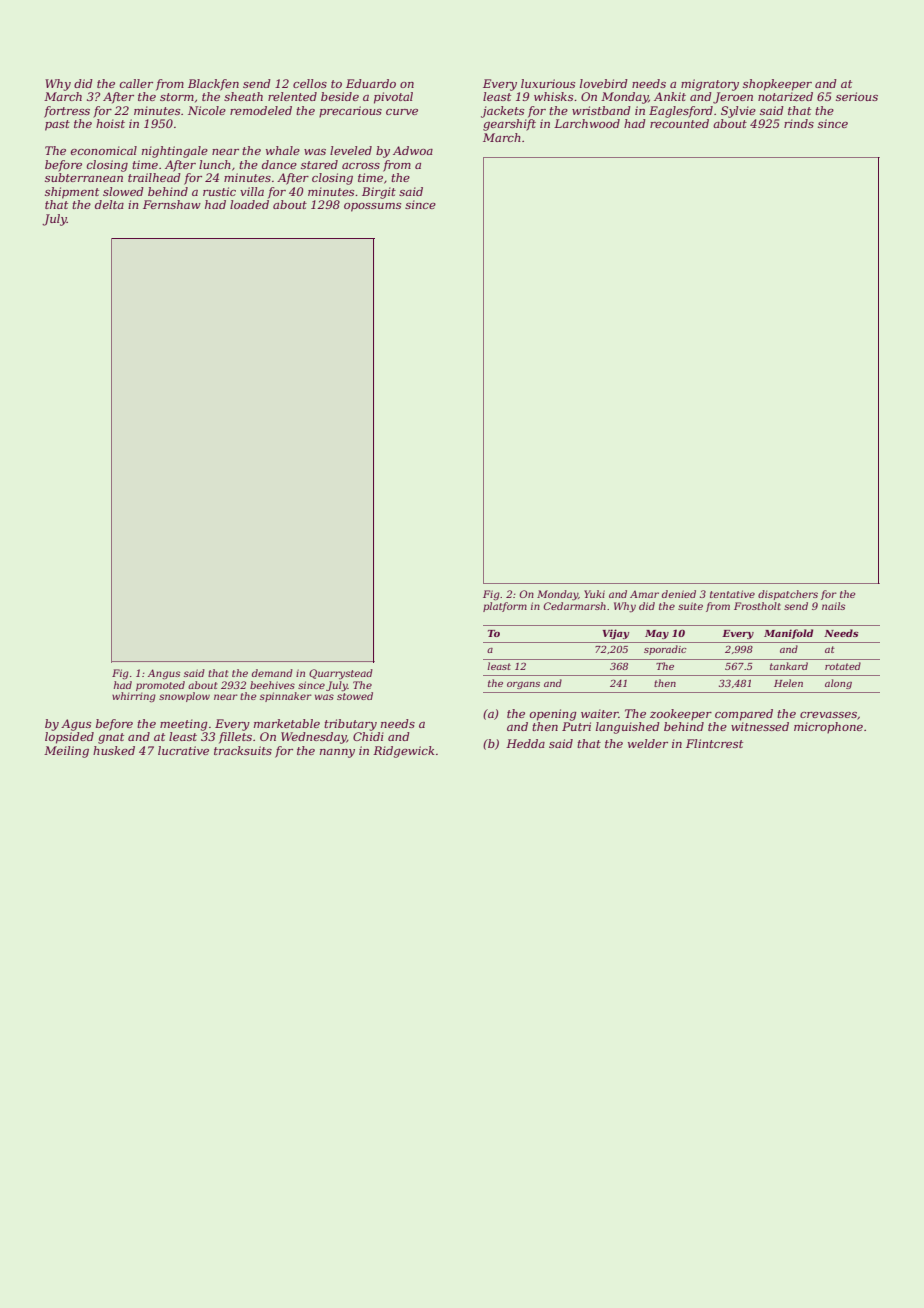 The width and height of the screenshot is (924, 1308). I want to click on Blackfen, so click(213, 85).
